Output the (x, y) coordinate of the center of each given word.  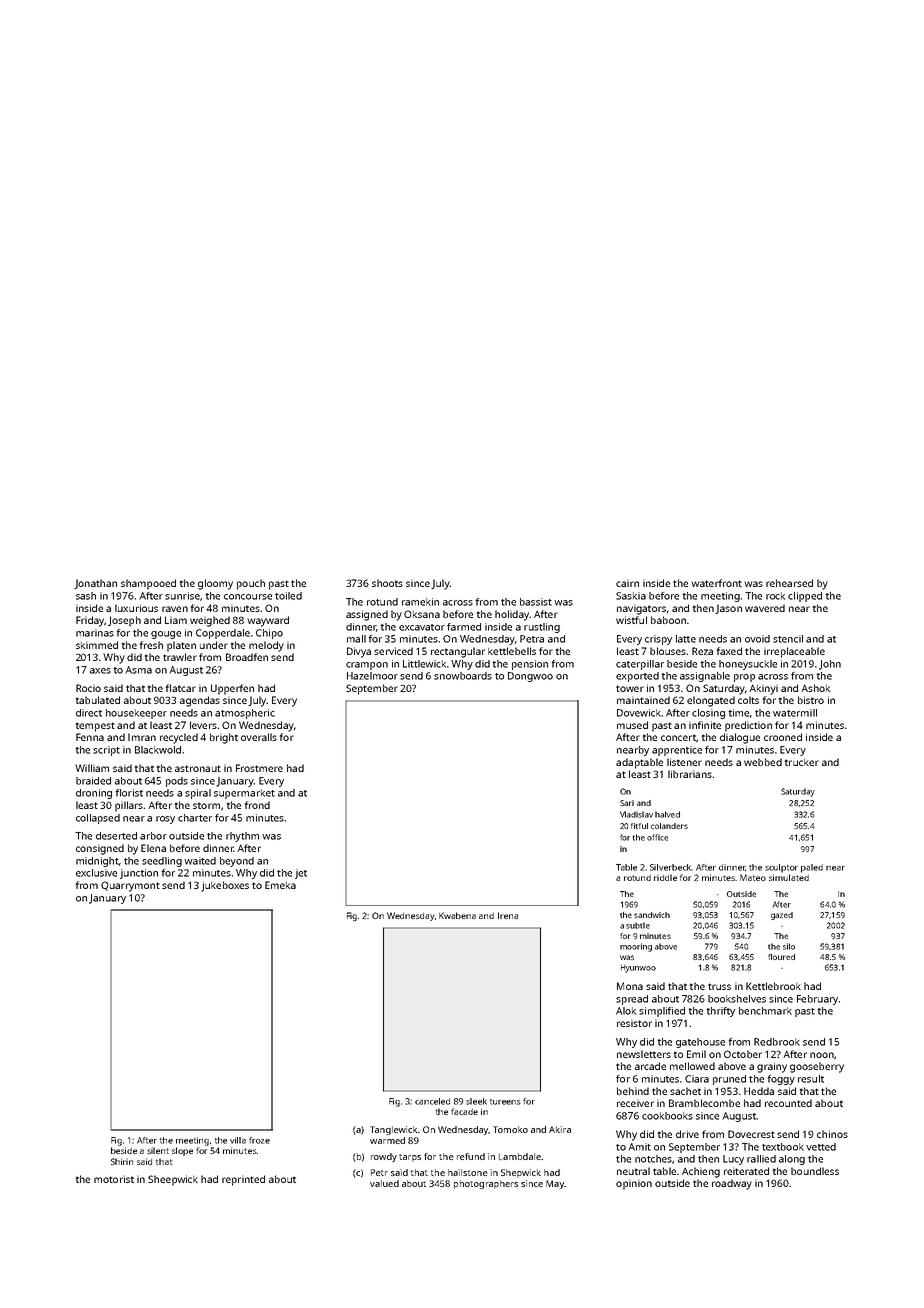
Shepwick (521, 1173)
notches (653, 1159)
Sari (627, 803)
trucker (802, 762)
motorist (114, 1179)
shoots (387, 583)
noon (822, 1055)
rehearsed (789, 583)
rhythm (242, 837)
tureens (505, 1102)
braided (93, 781)
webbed (763, 762)
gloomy (215, 584)
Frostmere (259, 768)
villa (238, 1140)
